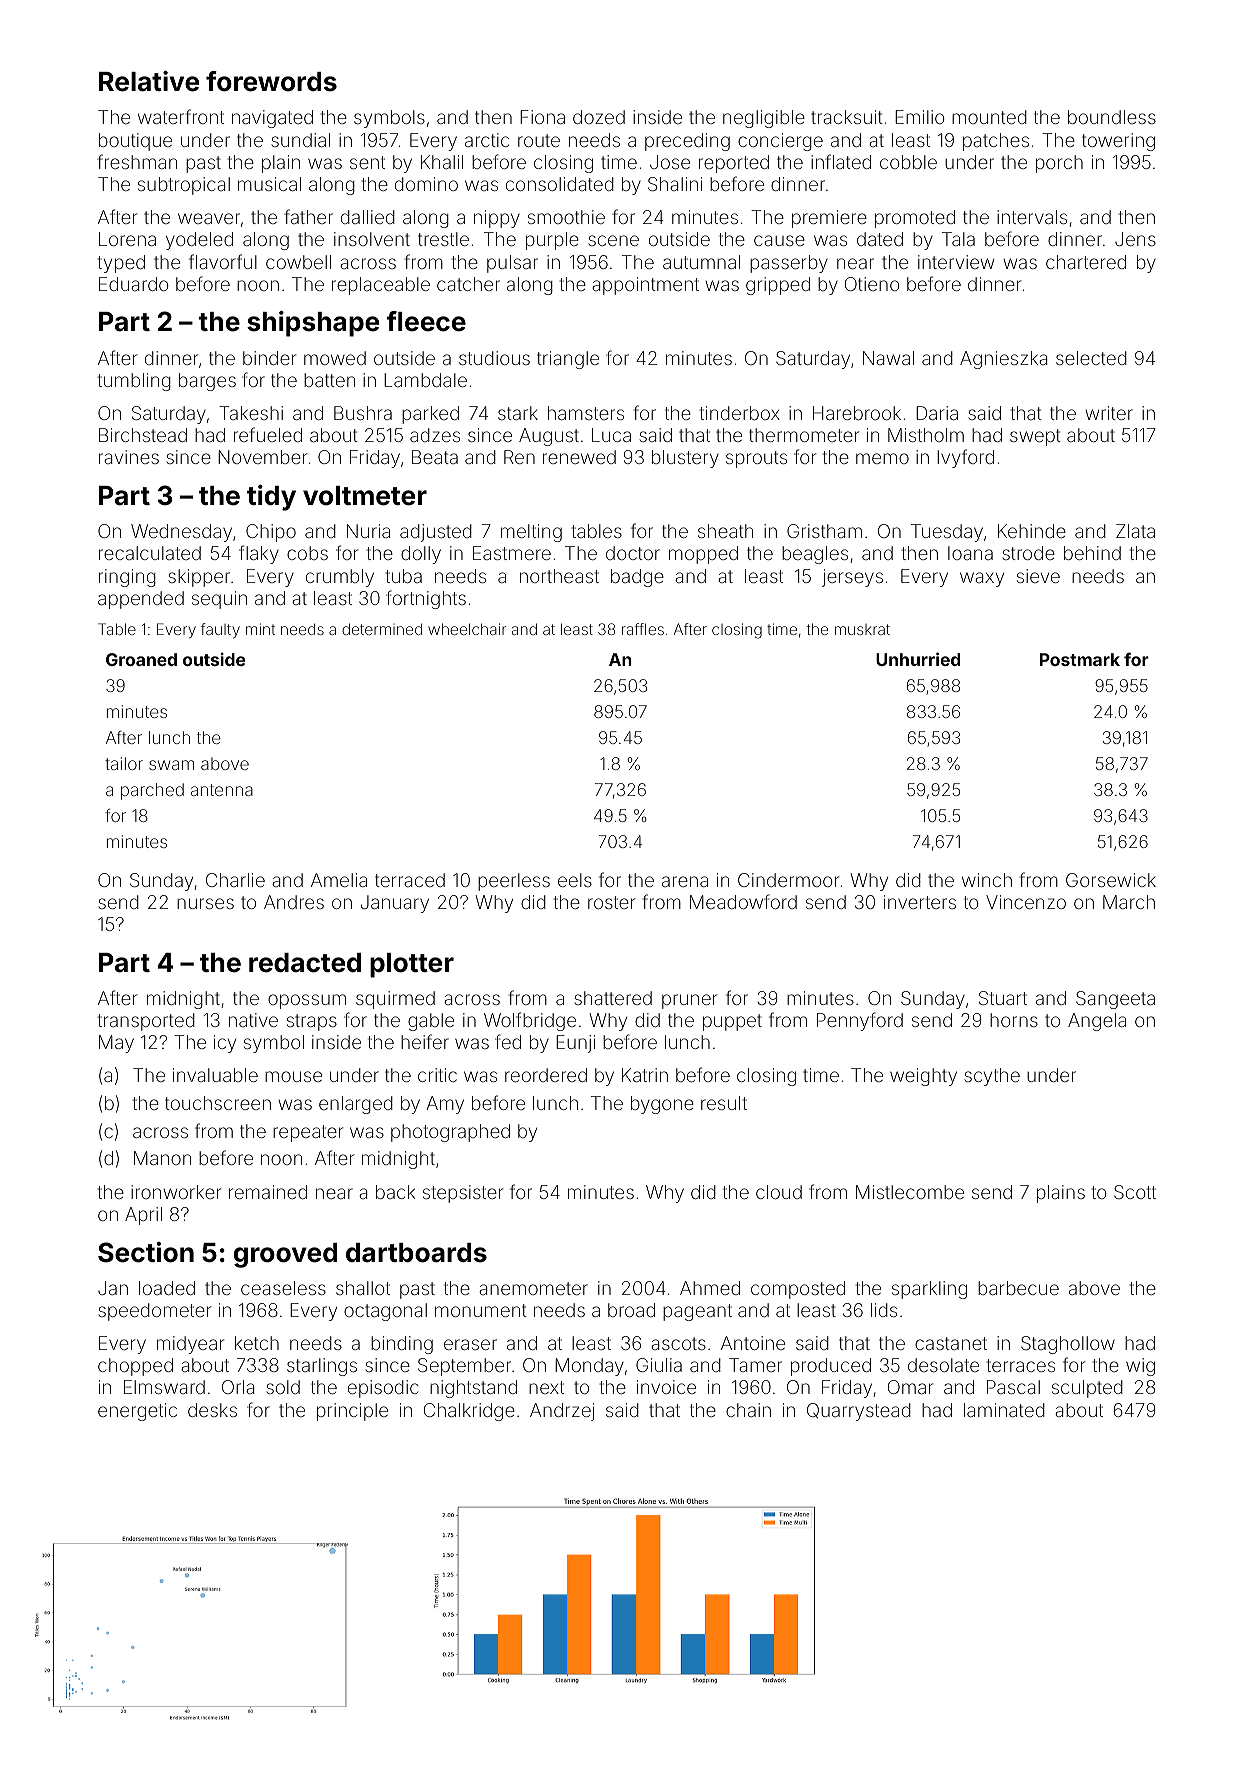 Image resolution: width=1254 pixels, height=1773 pixels. Describe the element at coordinates (1004, 1410) in the page. I see `laminated` at that location.
